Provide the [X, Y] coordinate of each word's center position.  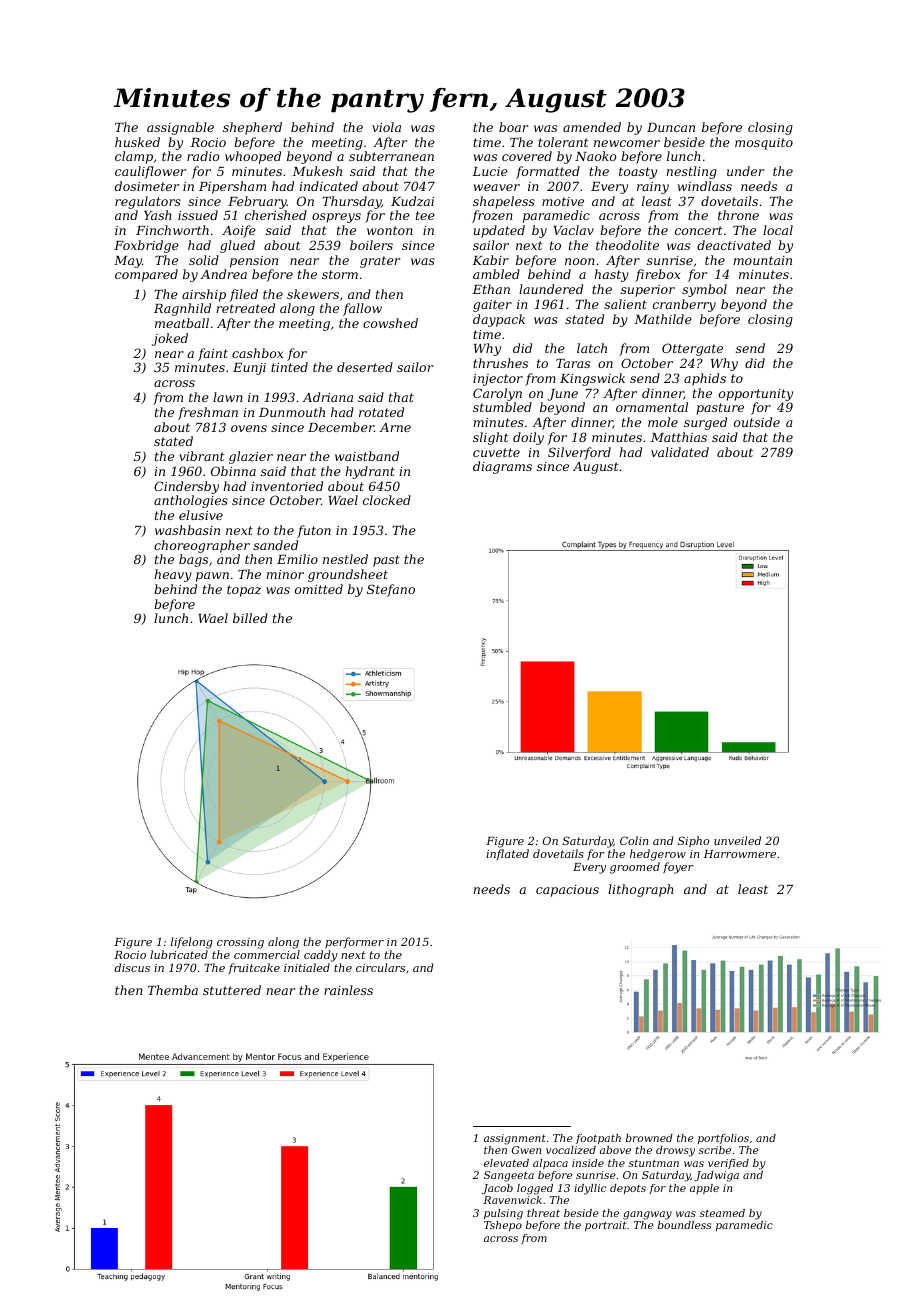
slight [491, 438]
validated [680, 452]
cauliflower [150, 172]
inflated [507, 854]
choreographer [202, 546]
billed [250, 618]
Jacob [497, 1189]
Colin [634, 840]
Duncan [671, 127]
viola [386, 127]
